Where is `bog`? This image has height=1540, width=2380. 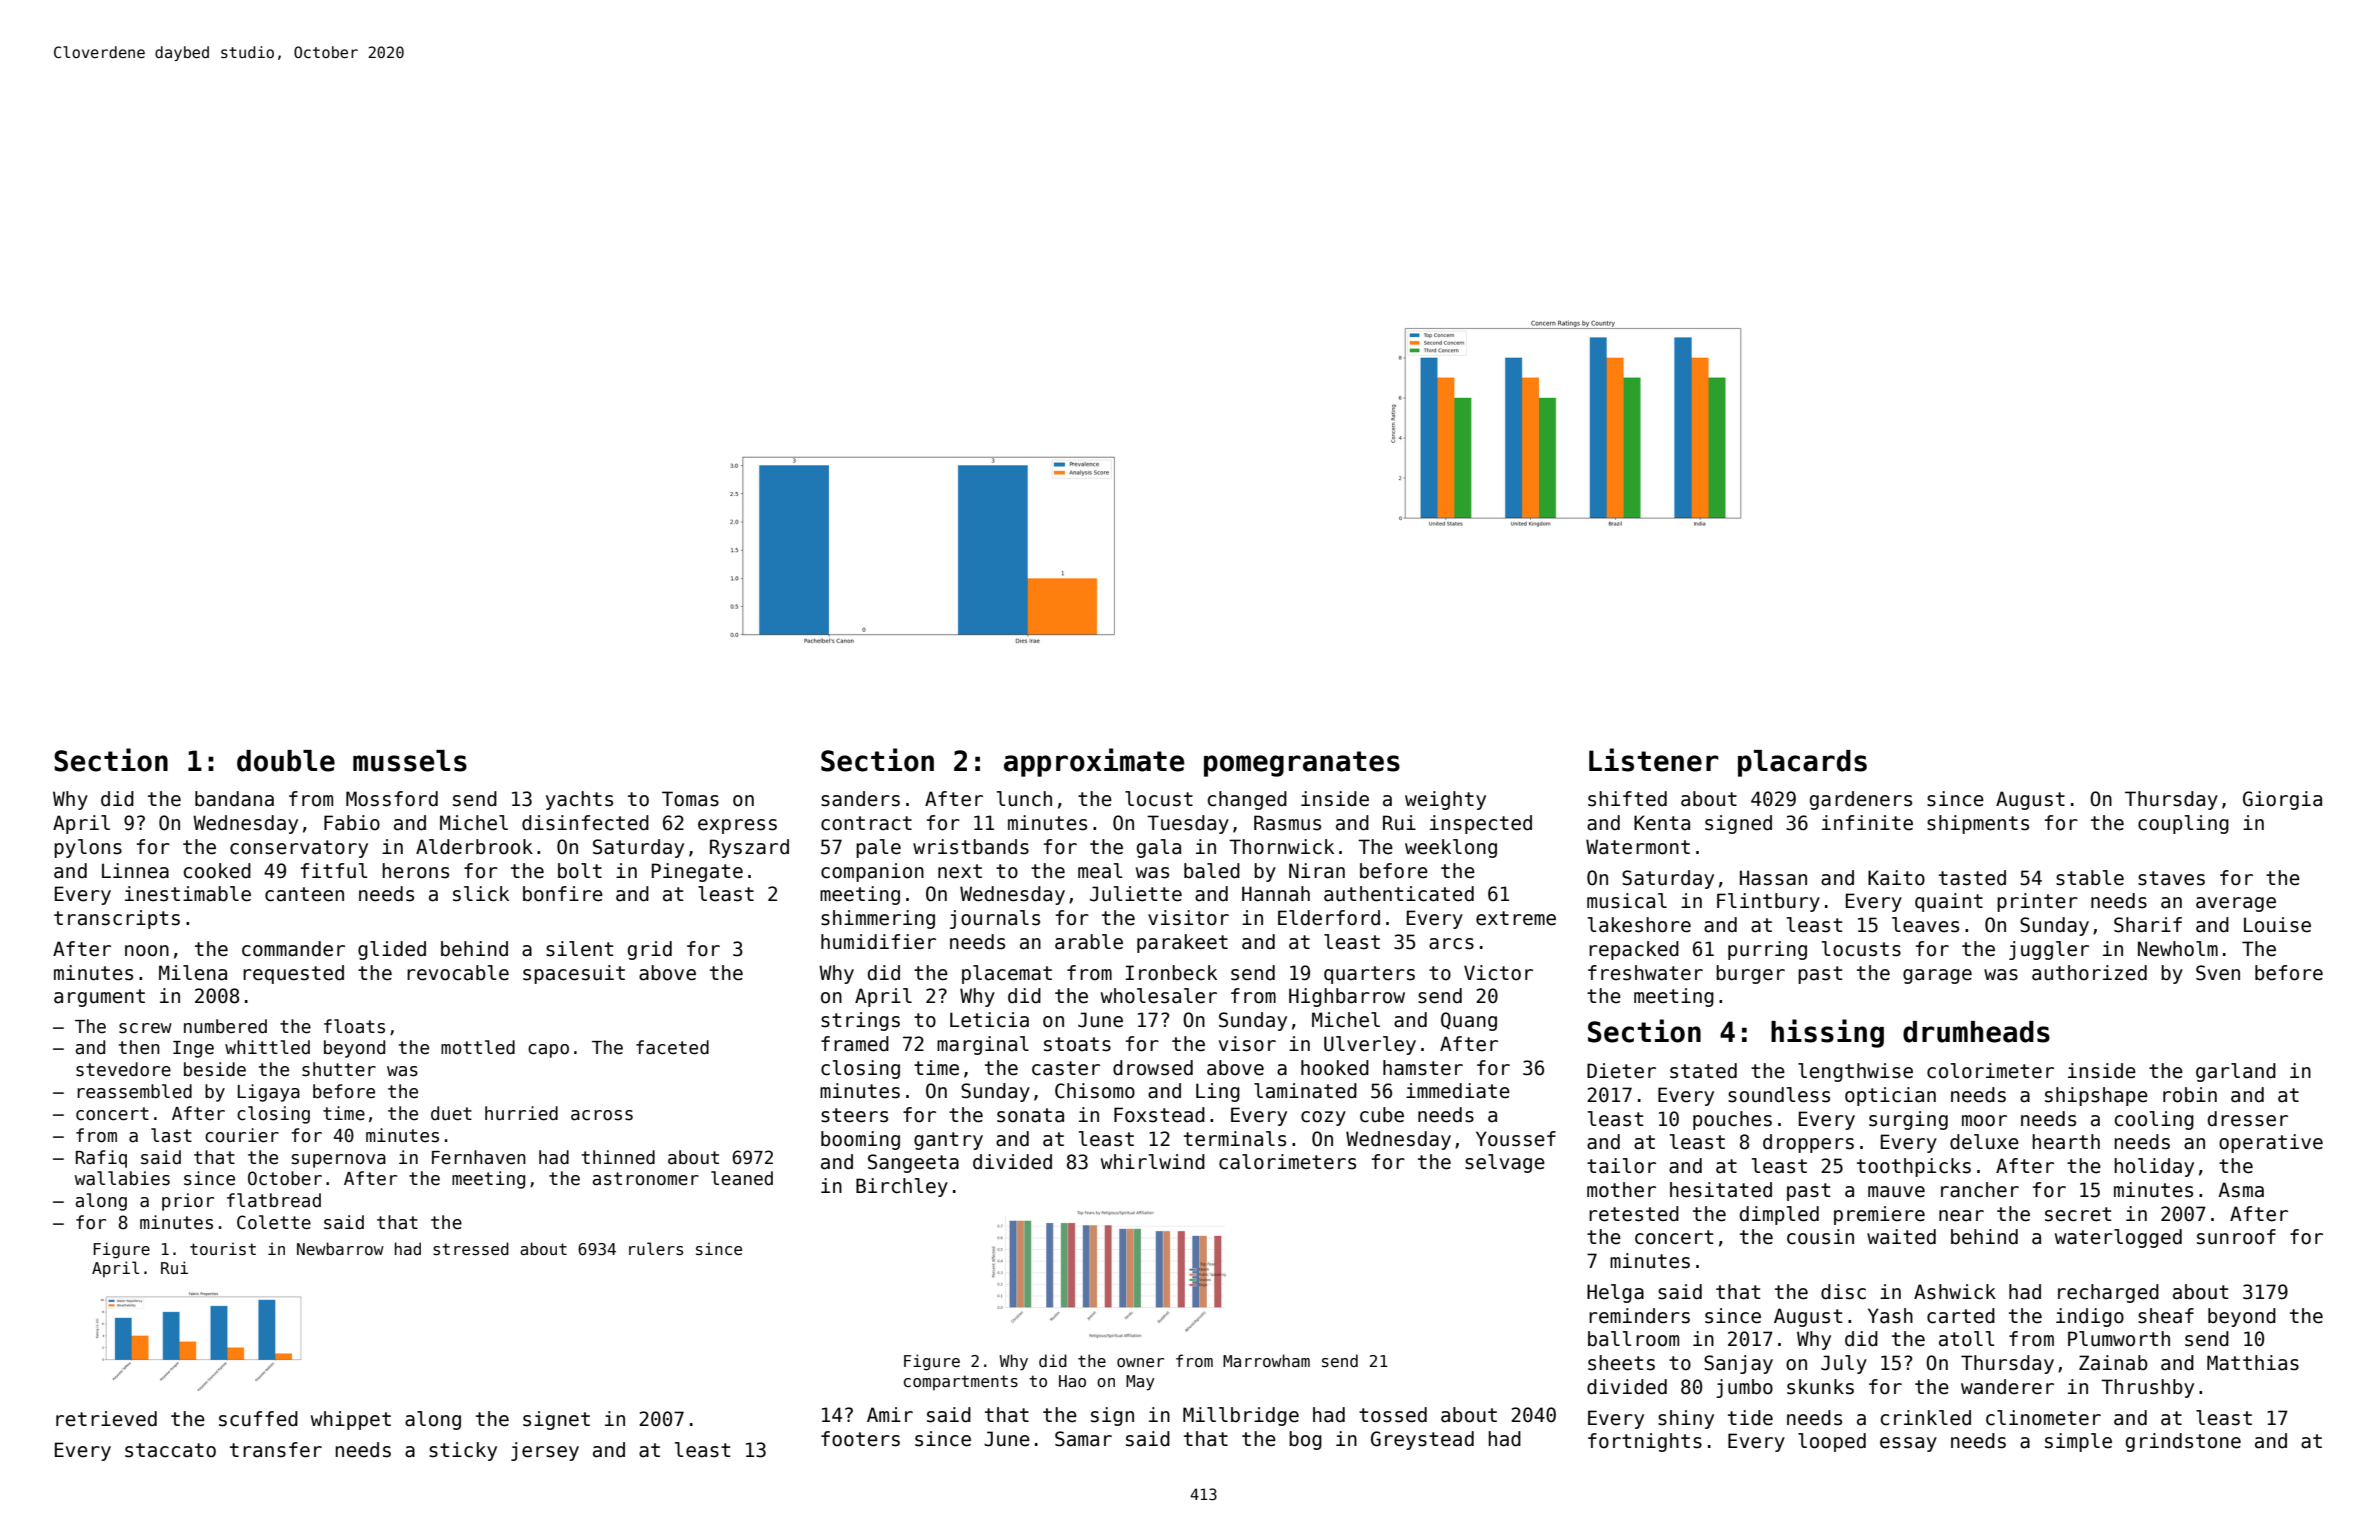 bog is located at coordinates (1305, 1440).
